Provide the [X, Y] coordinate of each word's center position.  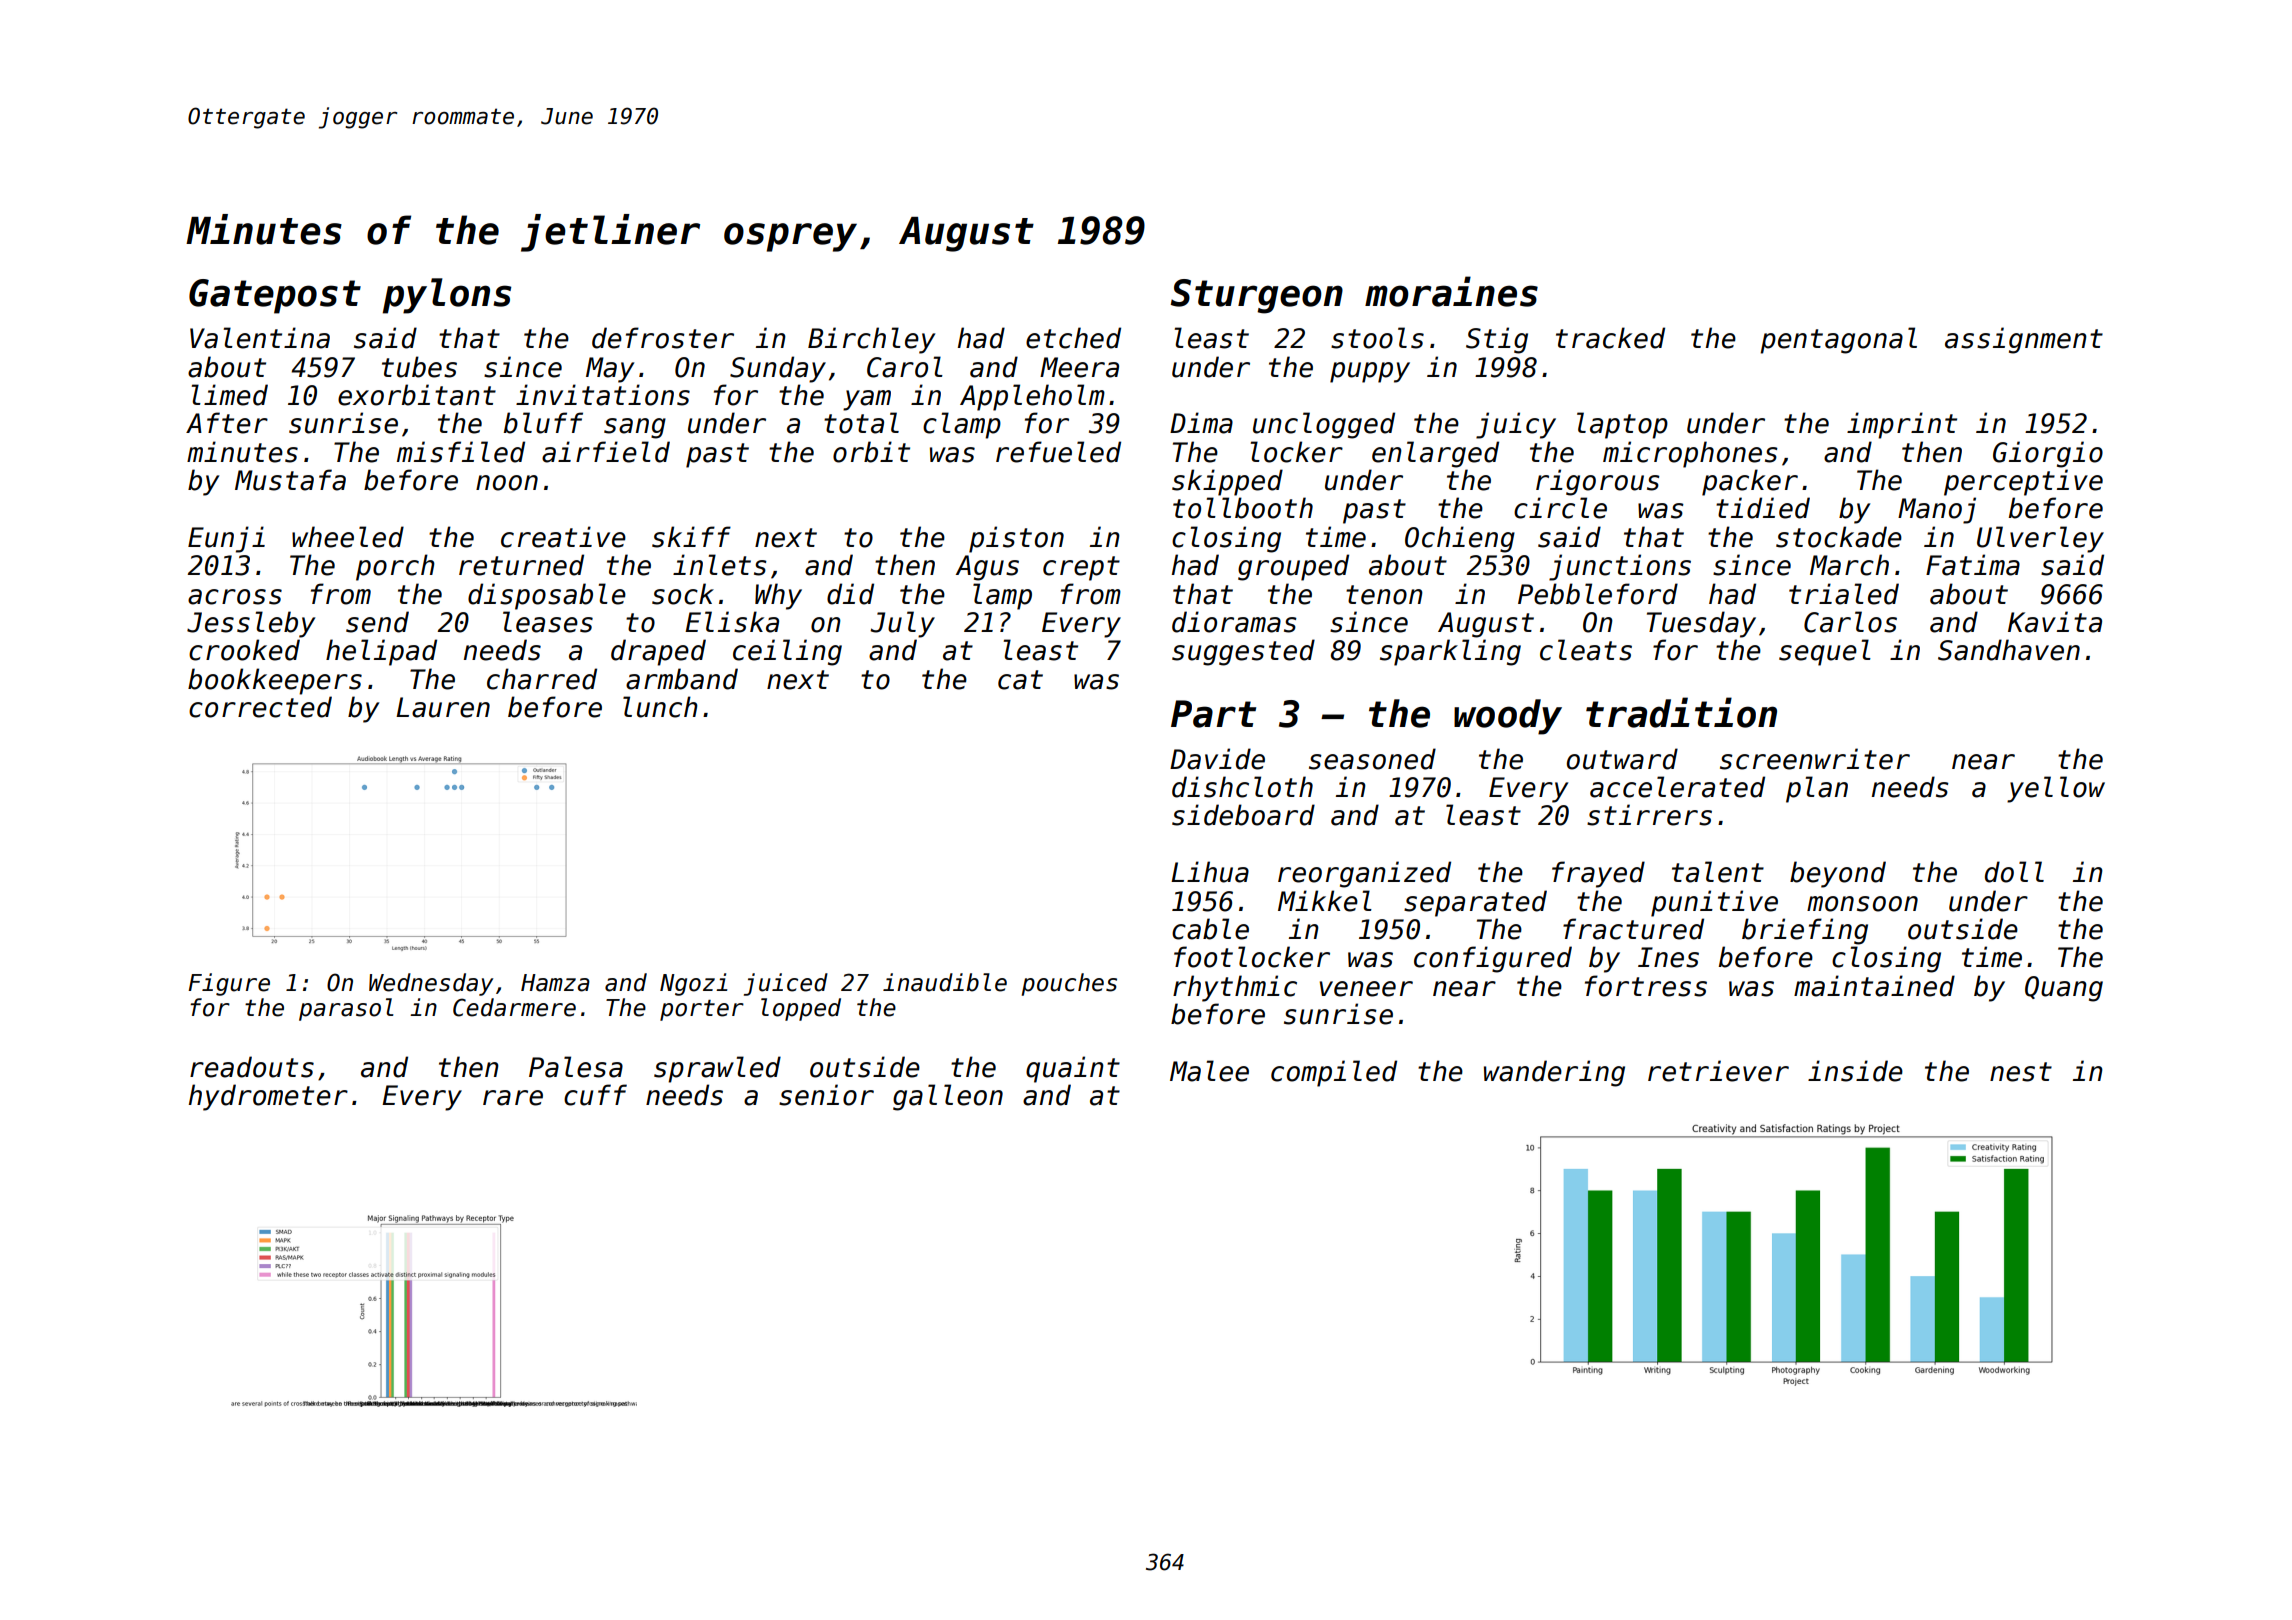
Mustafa [290, 480]
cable [1210, 929]
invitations [603, 395]
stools [1377, 338]
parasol [346, 1009]
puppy [1370, 372]
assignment [2024, 340]
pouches [1069, 984]
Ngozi [693, 984]
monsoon [1862, 904]
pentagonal [1838, 340]
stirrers [1649, 815]
